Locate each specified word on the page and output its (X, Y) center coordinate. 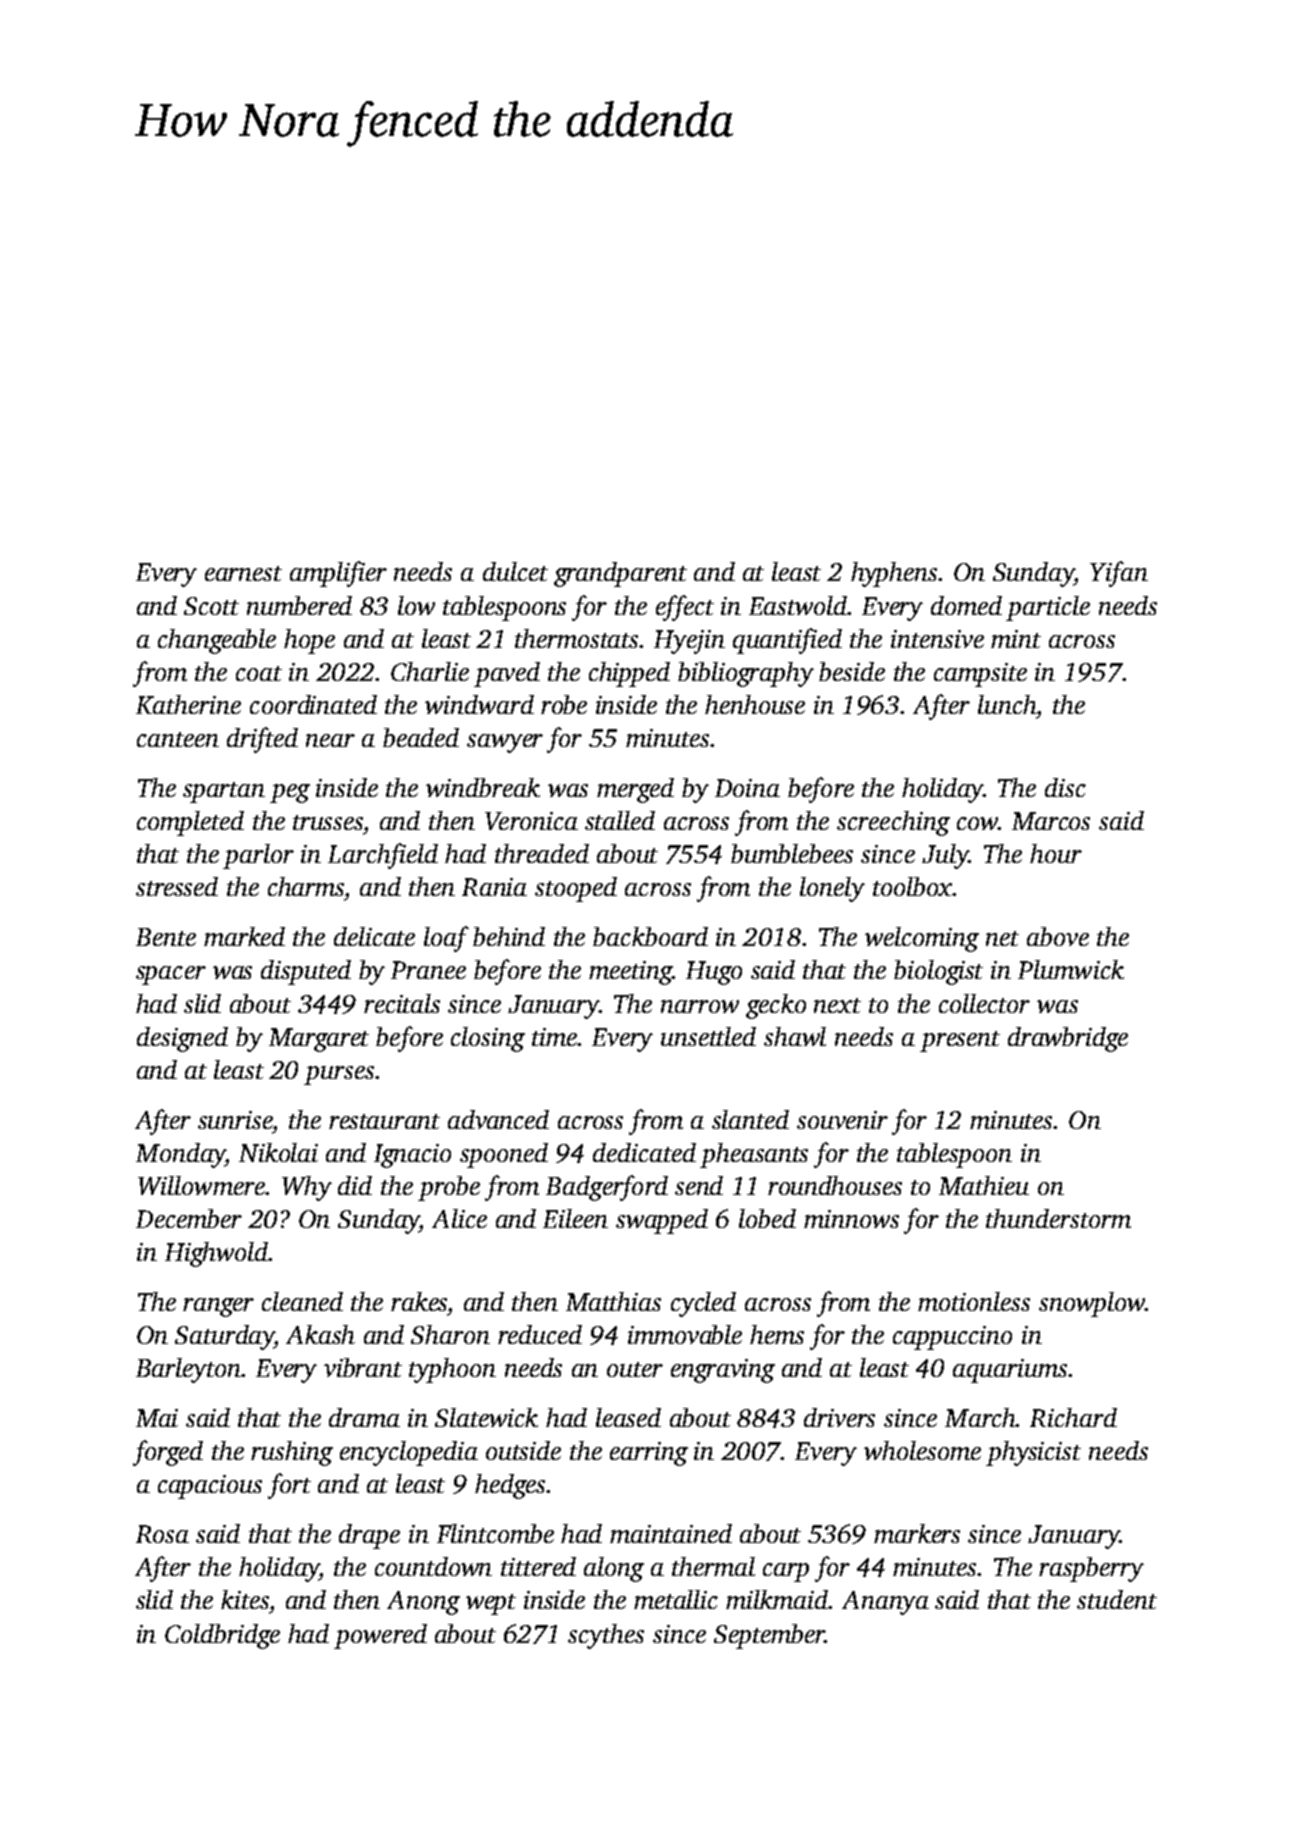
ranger (218, 1307)
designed (182, 1039)
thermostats (576, 638)
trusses (328, 822)
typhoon (452, 1370)
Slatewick (486, 1417)
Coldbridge (222, 1636)
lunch (1007, 704)
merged (635, 790)
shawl (795, 1036)
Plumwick (1071, 969)
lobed (767, 1218)
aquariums (1010, 1371)
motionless (974, 1301)
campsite (980, 675)
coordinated (313, 704)
